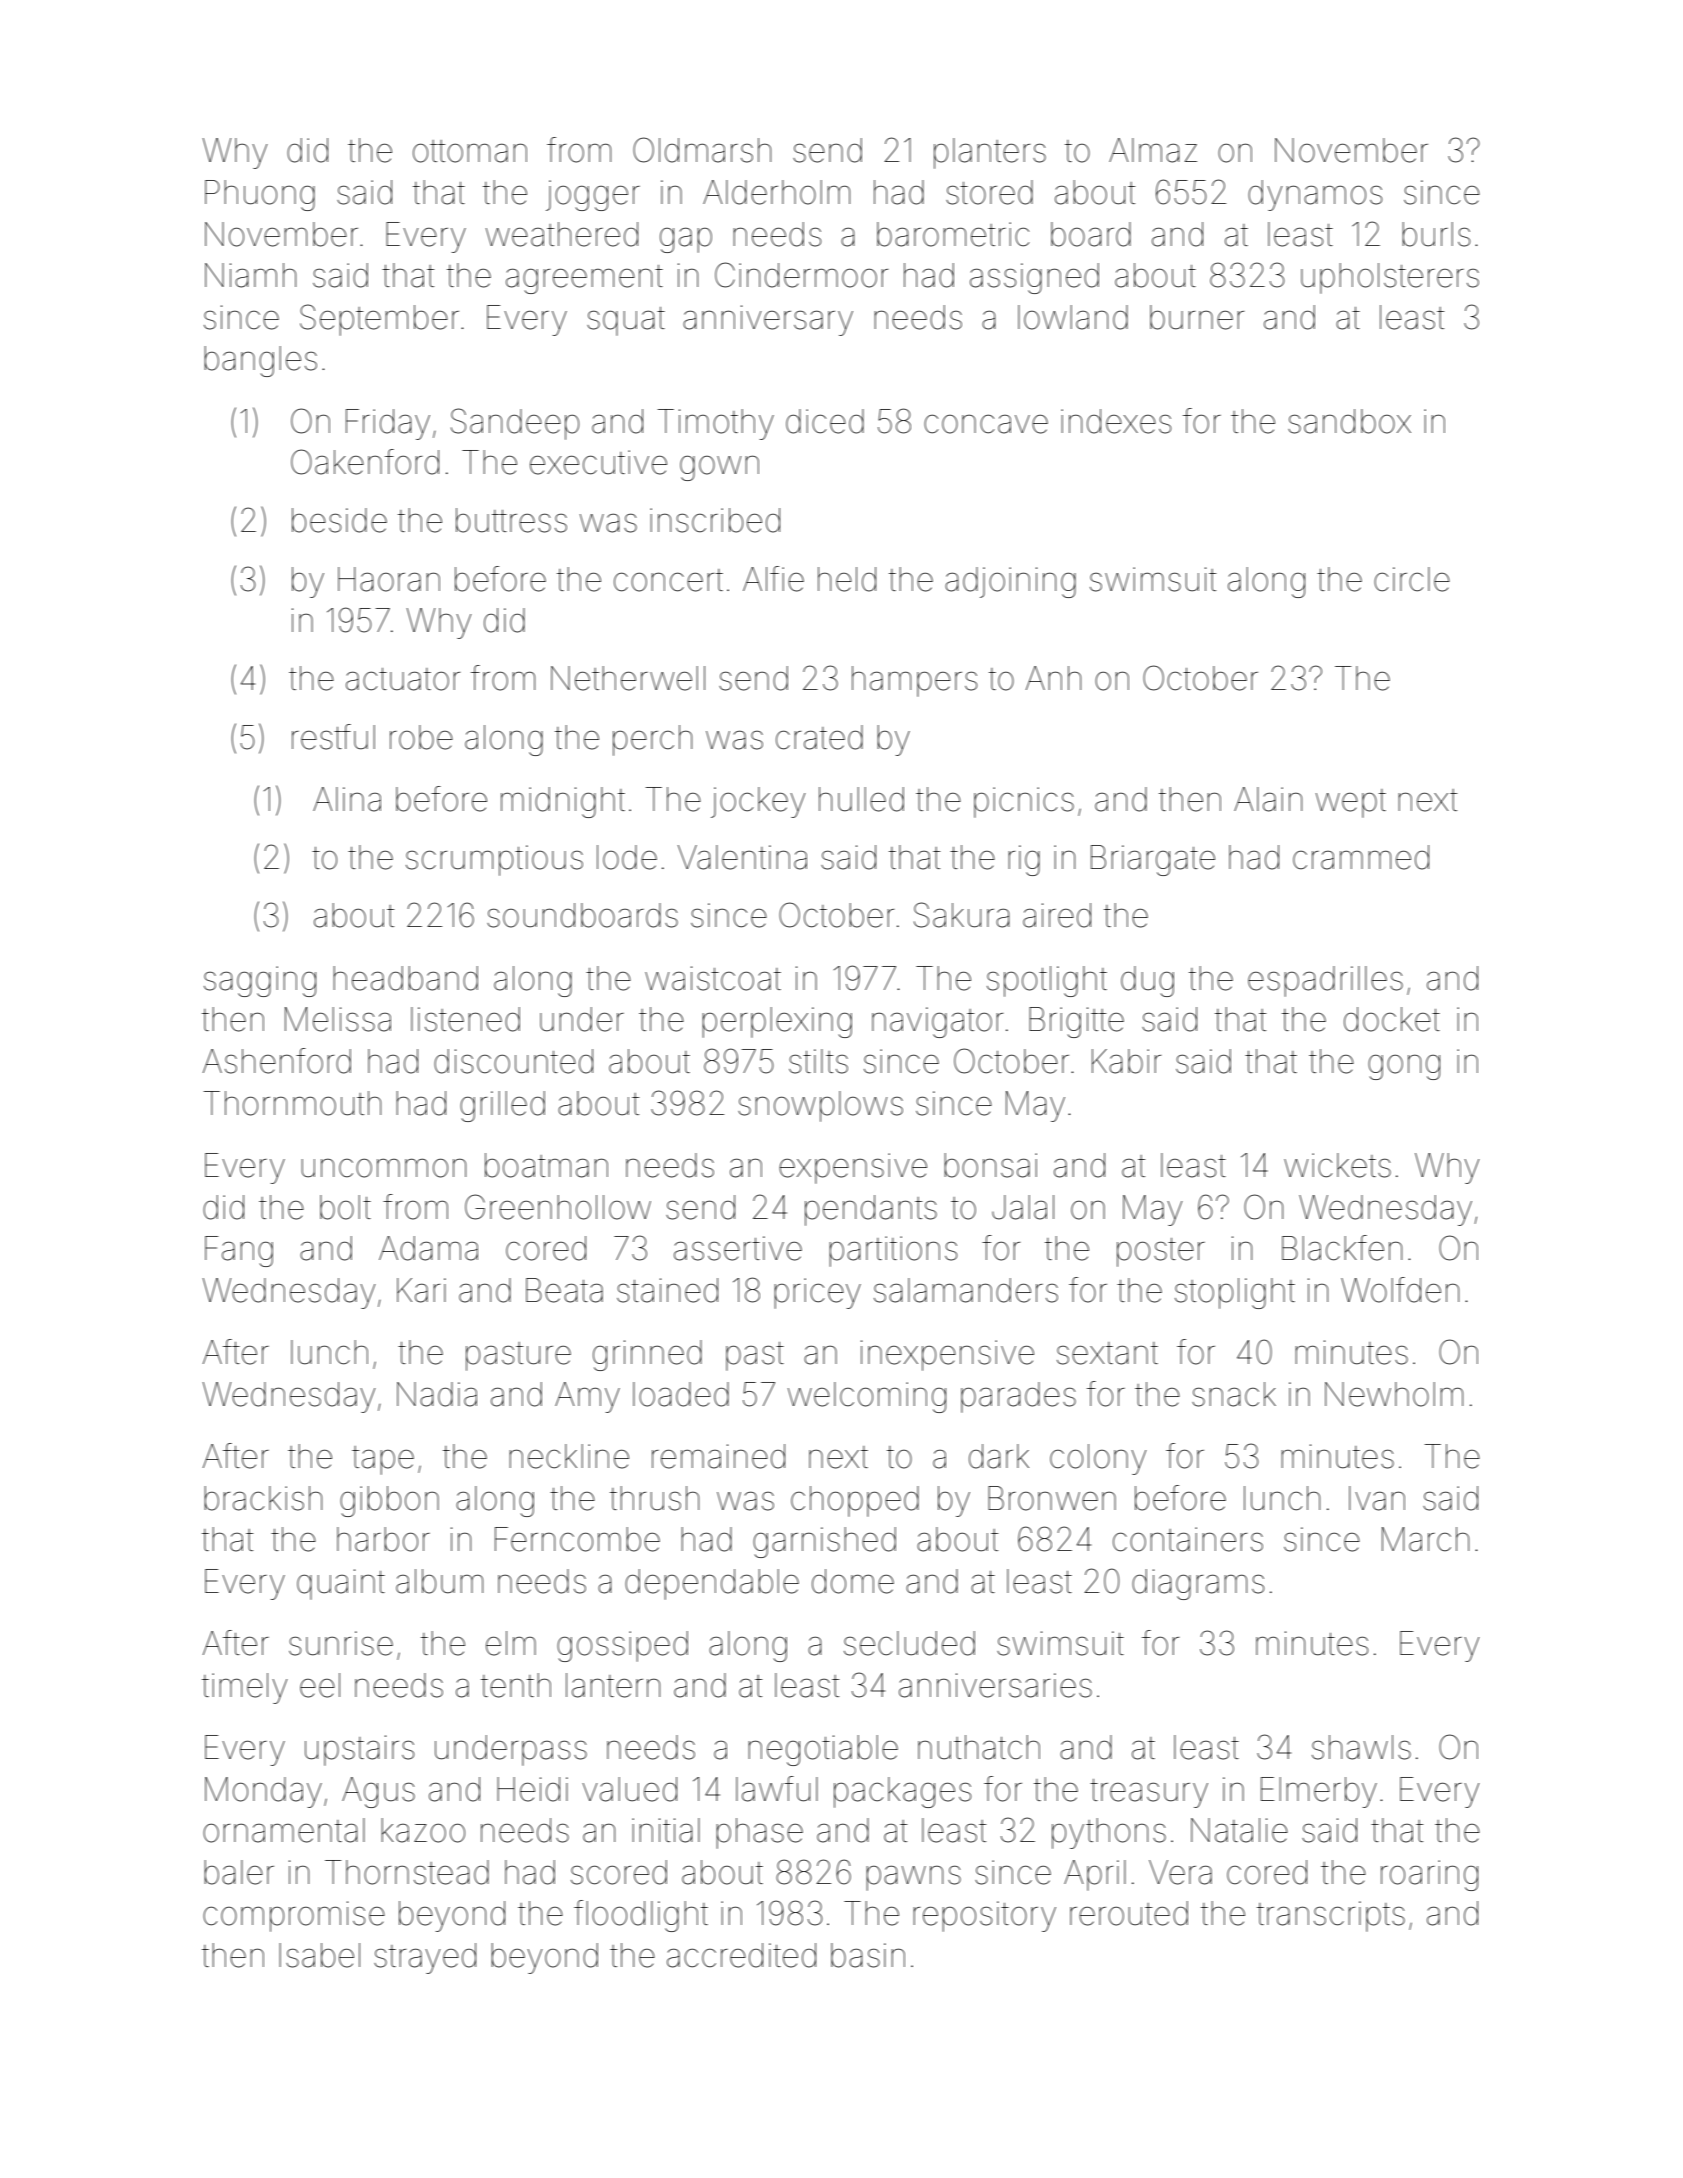 The width and height of the screenshot is (1683, 2178). Describe the element at coordinates (985, 1916) in the screenshot. I see `repository` at that location.
